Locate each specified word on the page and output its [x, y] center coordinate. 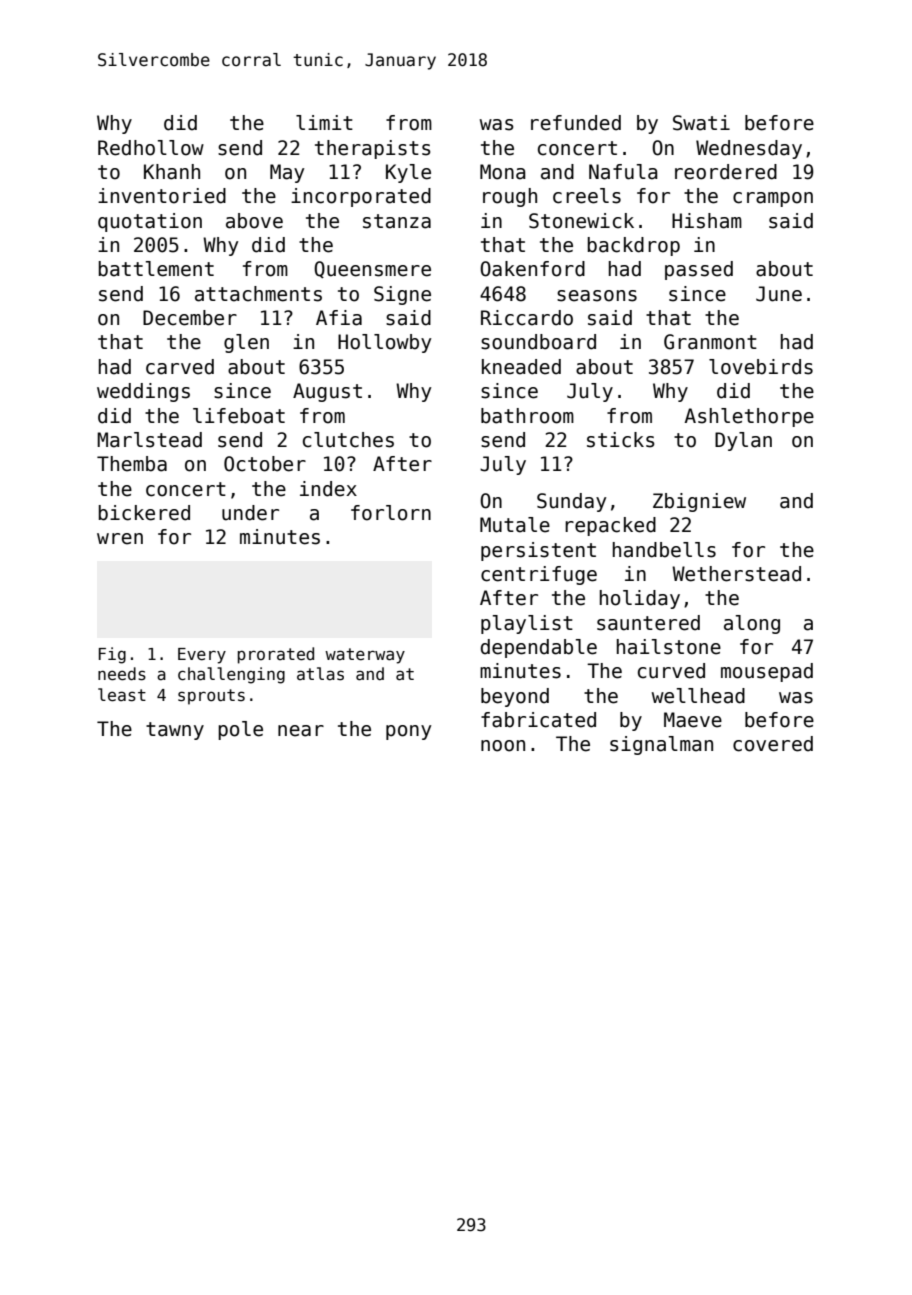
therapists [373, 149]
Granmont [710, 342]
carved [180, 367]
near [301, 731]
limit [324, 122]
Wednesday [749, 149]
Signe [402, 295]
